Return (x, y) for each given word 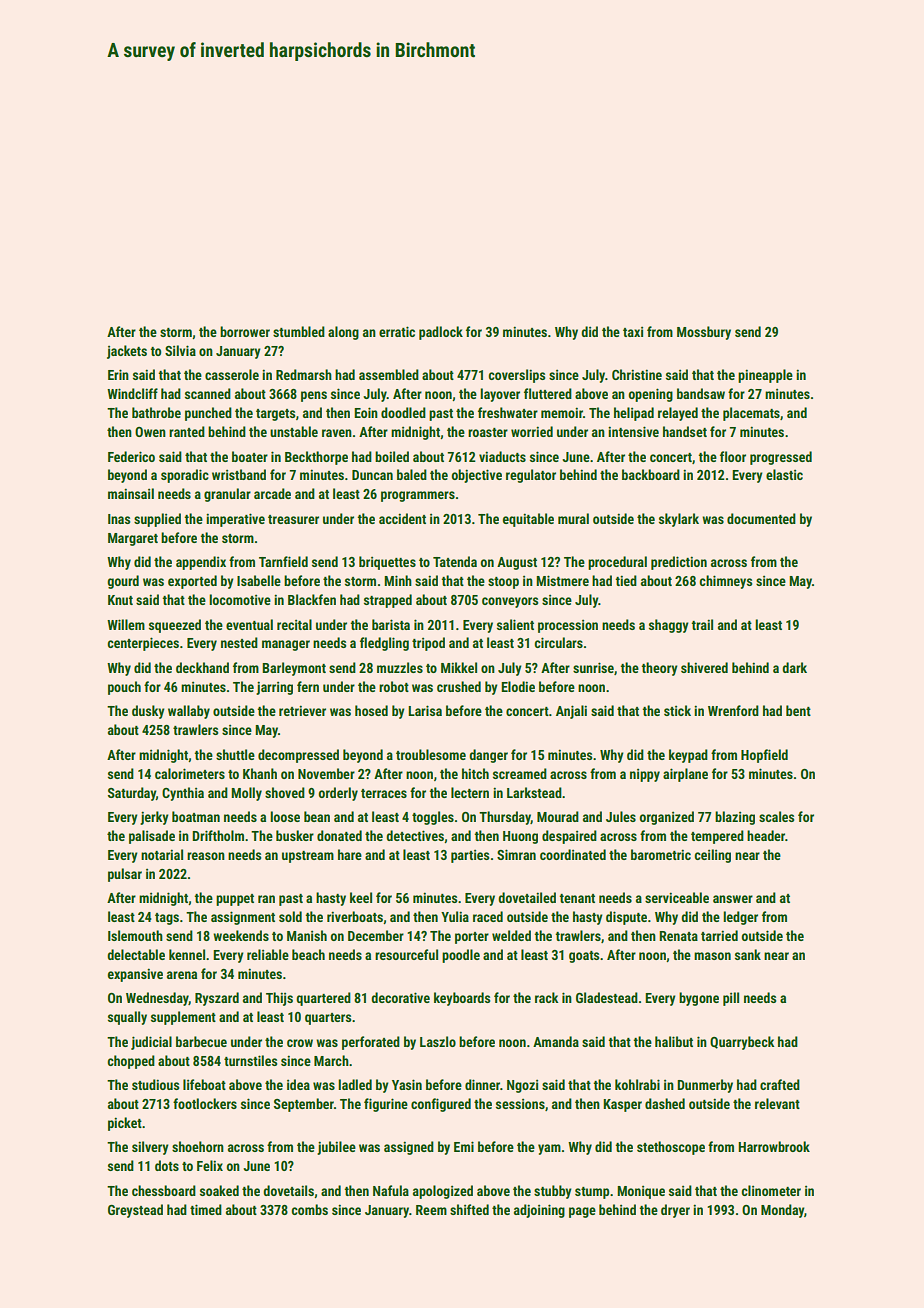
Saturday (132, 794)
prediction (679, 563)
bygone (699, 999)
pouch (124, 688)
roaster (488, 432)
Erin (118, 374)
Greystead (135, 1211)
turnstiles (250, 1060)
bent (798, 710)
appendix (201, 563)
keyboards (462, 999)
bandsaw (701, 393)
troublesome (431, 754)
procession (568, 626)
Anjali (571, 712)
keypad (688, 756)
